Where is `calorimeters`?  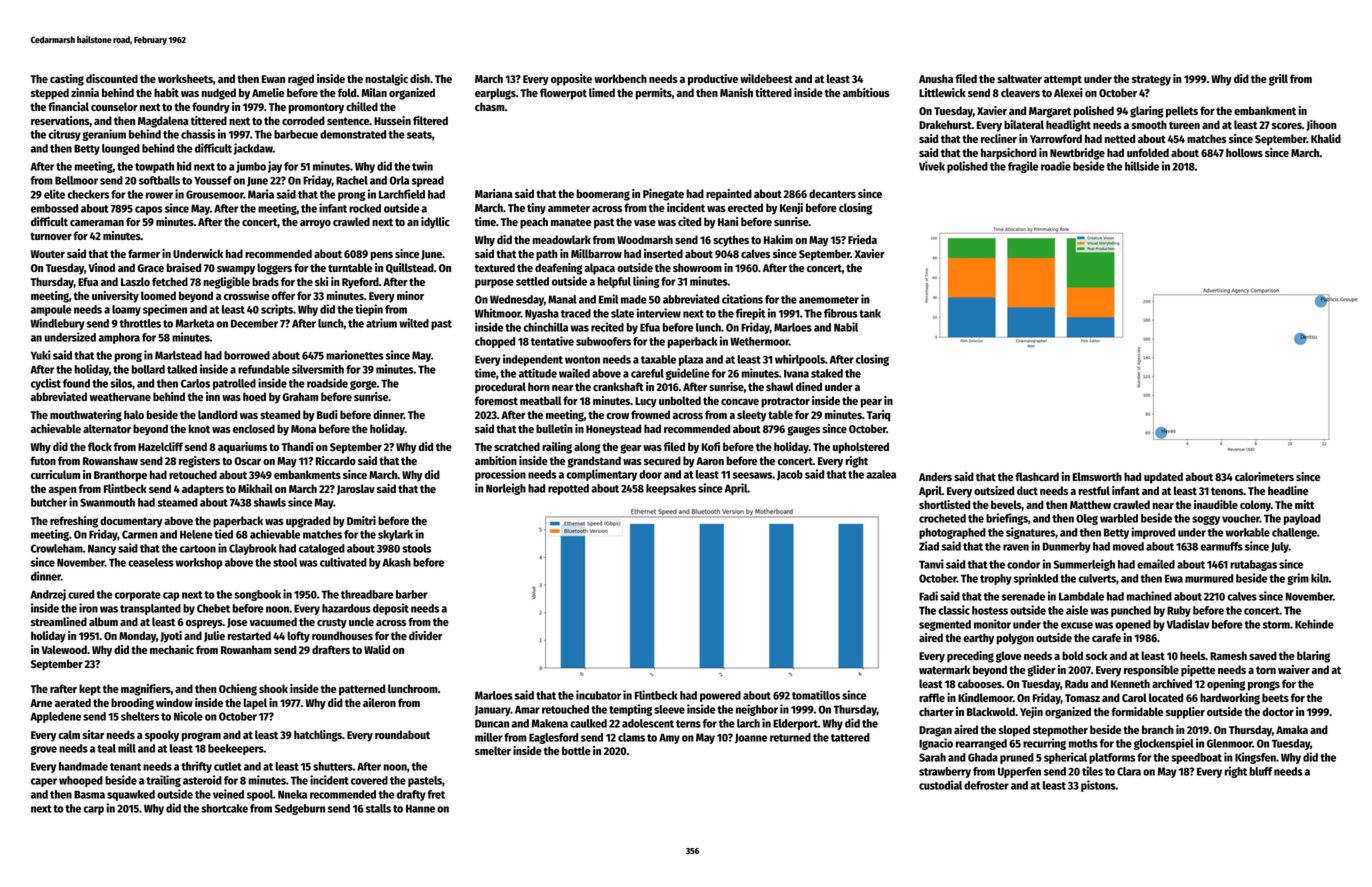
calorimeters is located at coordinates (1264, 476).
